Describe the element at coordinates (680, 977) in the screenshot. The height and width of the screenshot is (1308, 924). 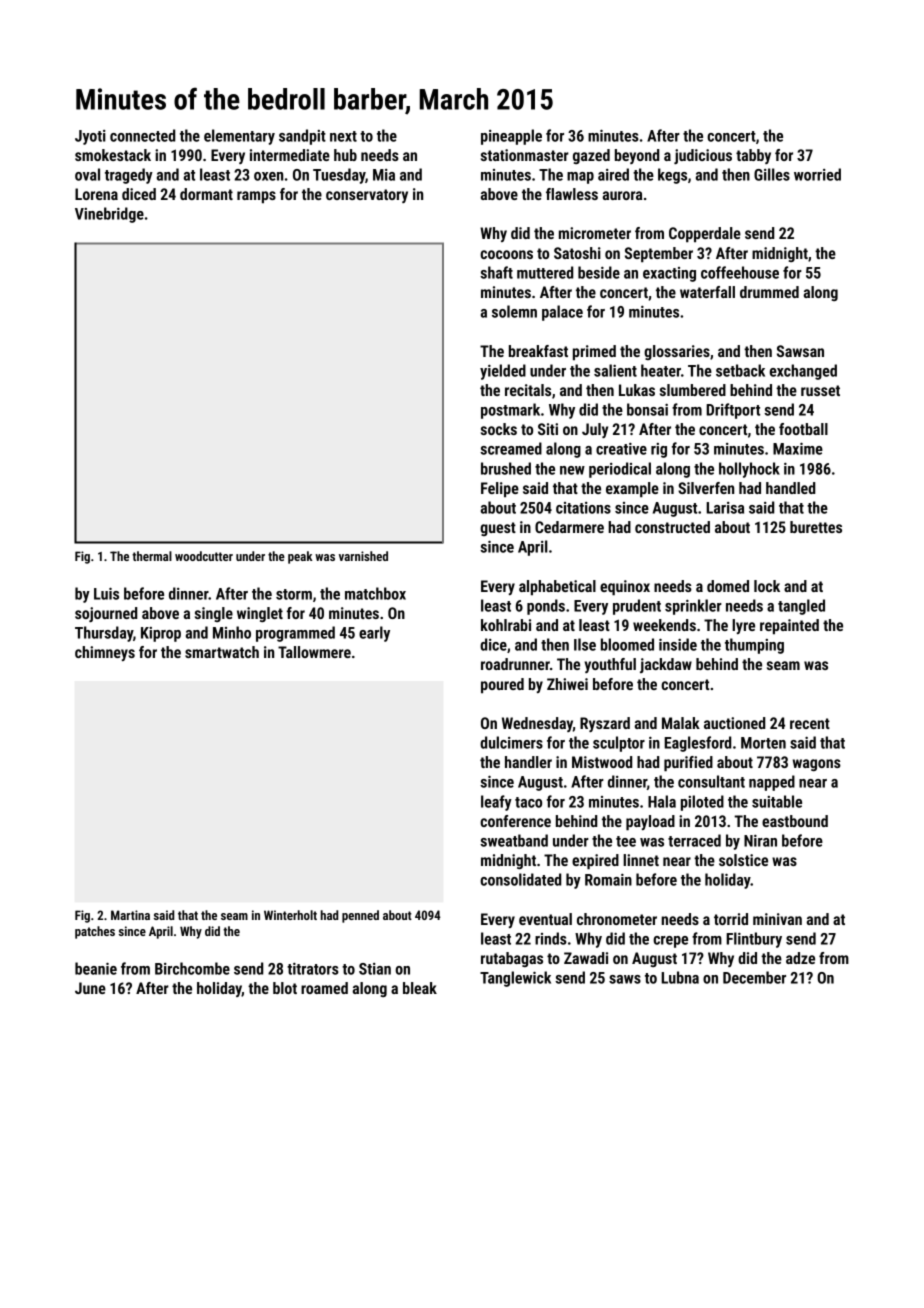
I see `Lubna` at that location.
